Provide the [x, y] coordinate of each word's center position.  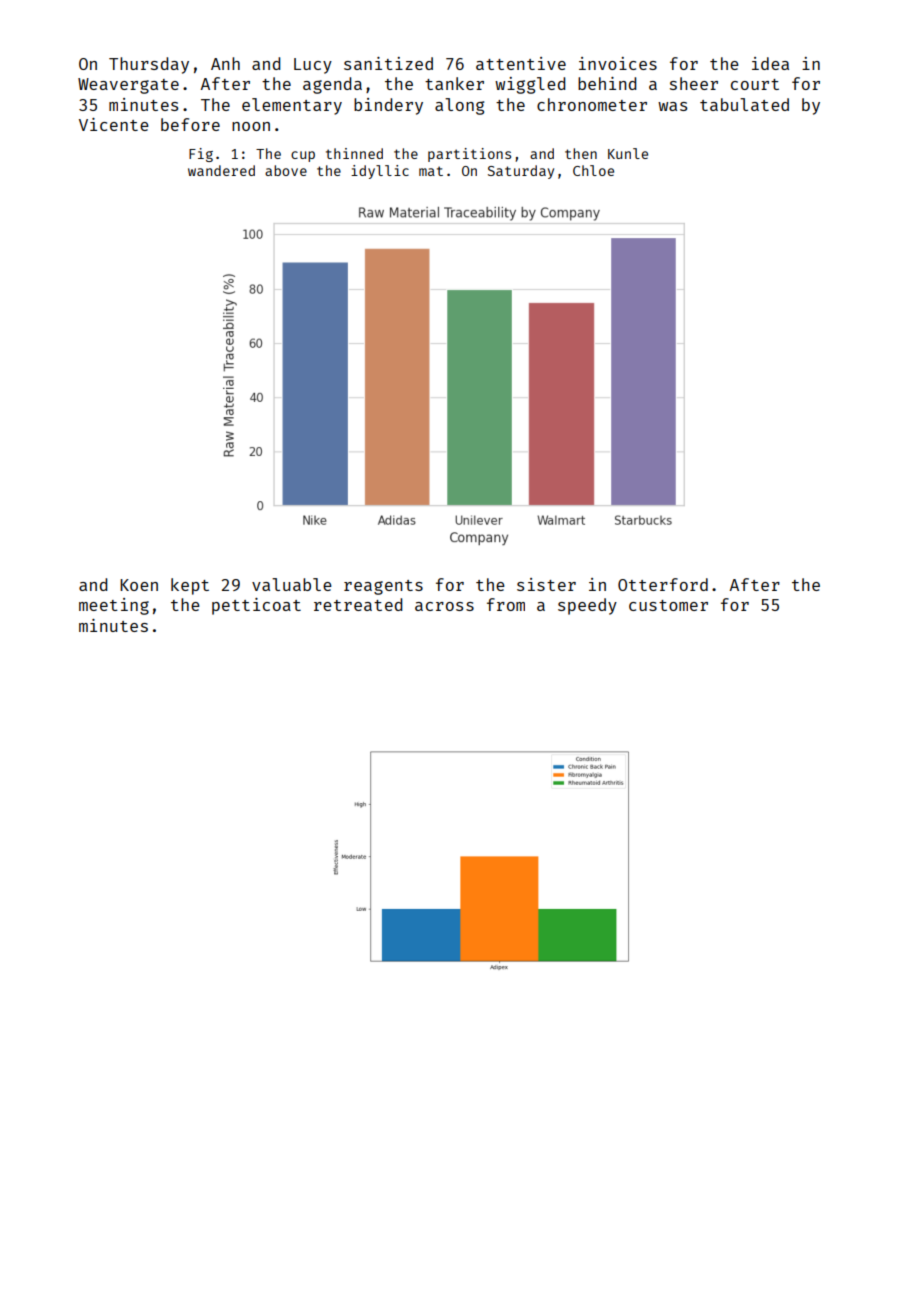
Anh [225, 63]
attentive [521, 63]
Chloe [593, 170]
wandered [221, 170]
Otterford [663, 584]
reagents [383, 587]
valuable [292, 584]
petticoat [256, 606]
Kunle [628, 153]
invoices [618, 63]
